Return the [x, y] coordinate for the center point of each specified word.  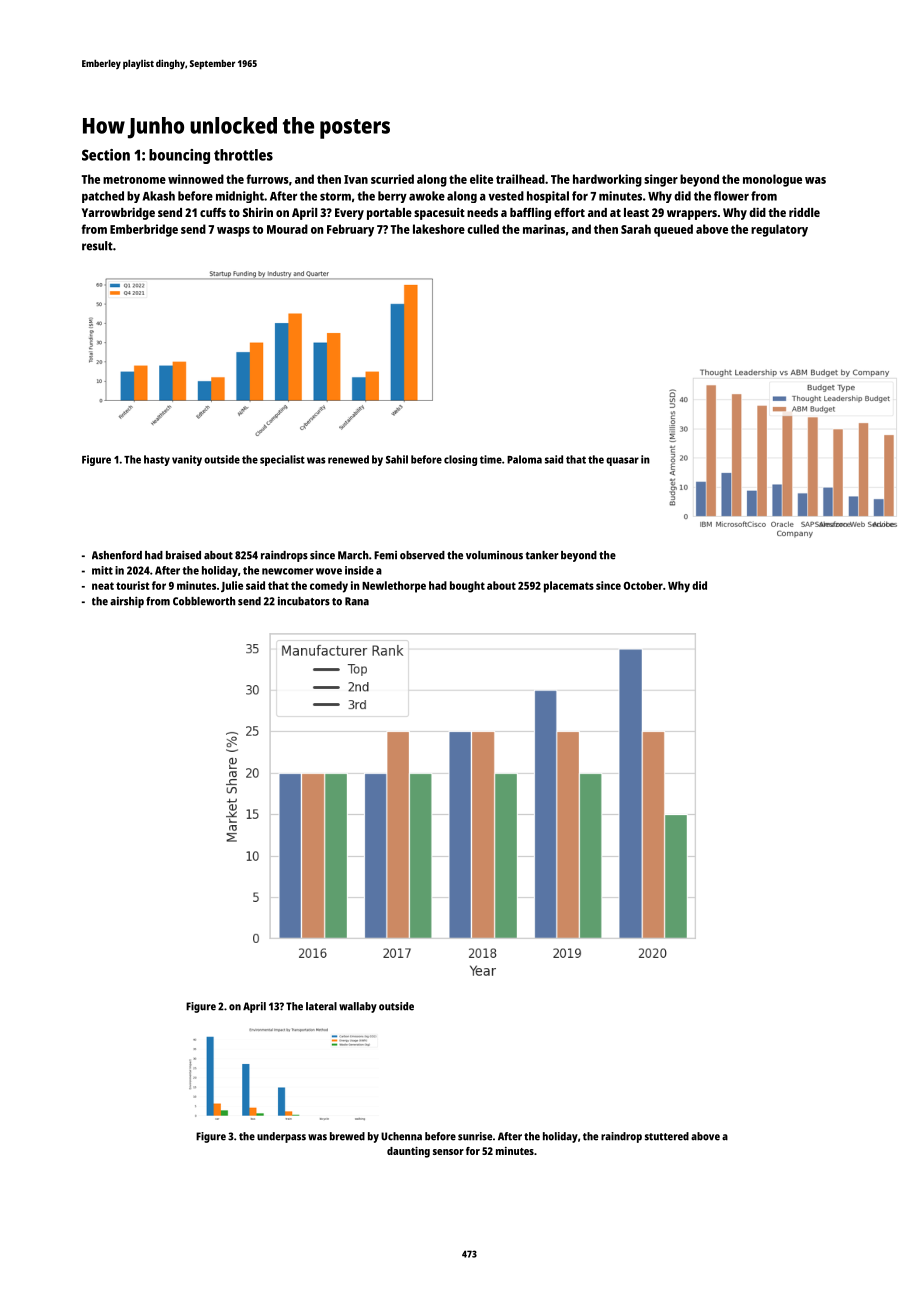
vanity [187, 460]
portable [389, 214]
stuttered [667, 1136]
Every [349, 214]
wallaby [358, 1007]
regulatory [779, 230]
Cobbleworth [204, 601]
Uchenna [401, 1136]
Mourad [287, 229]
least [636, 212]
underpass [281, 1137]
